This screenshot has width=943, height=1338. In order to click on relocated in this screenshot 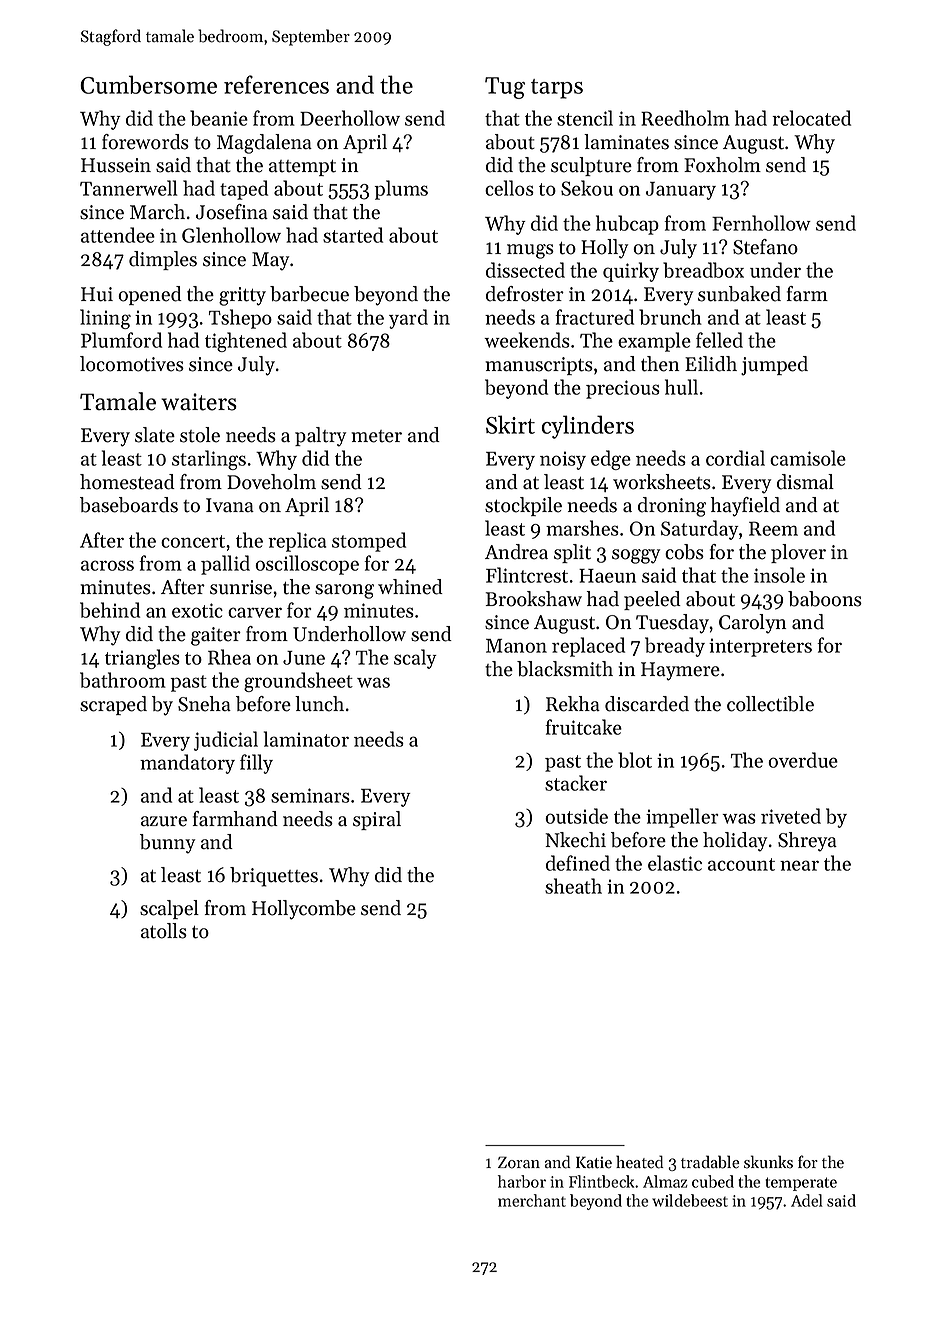, I will do `click(811, 118)`.
